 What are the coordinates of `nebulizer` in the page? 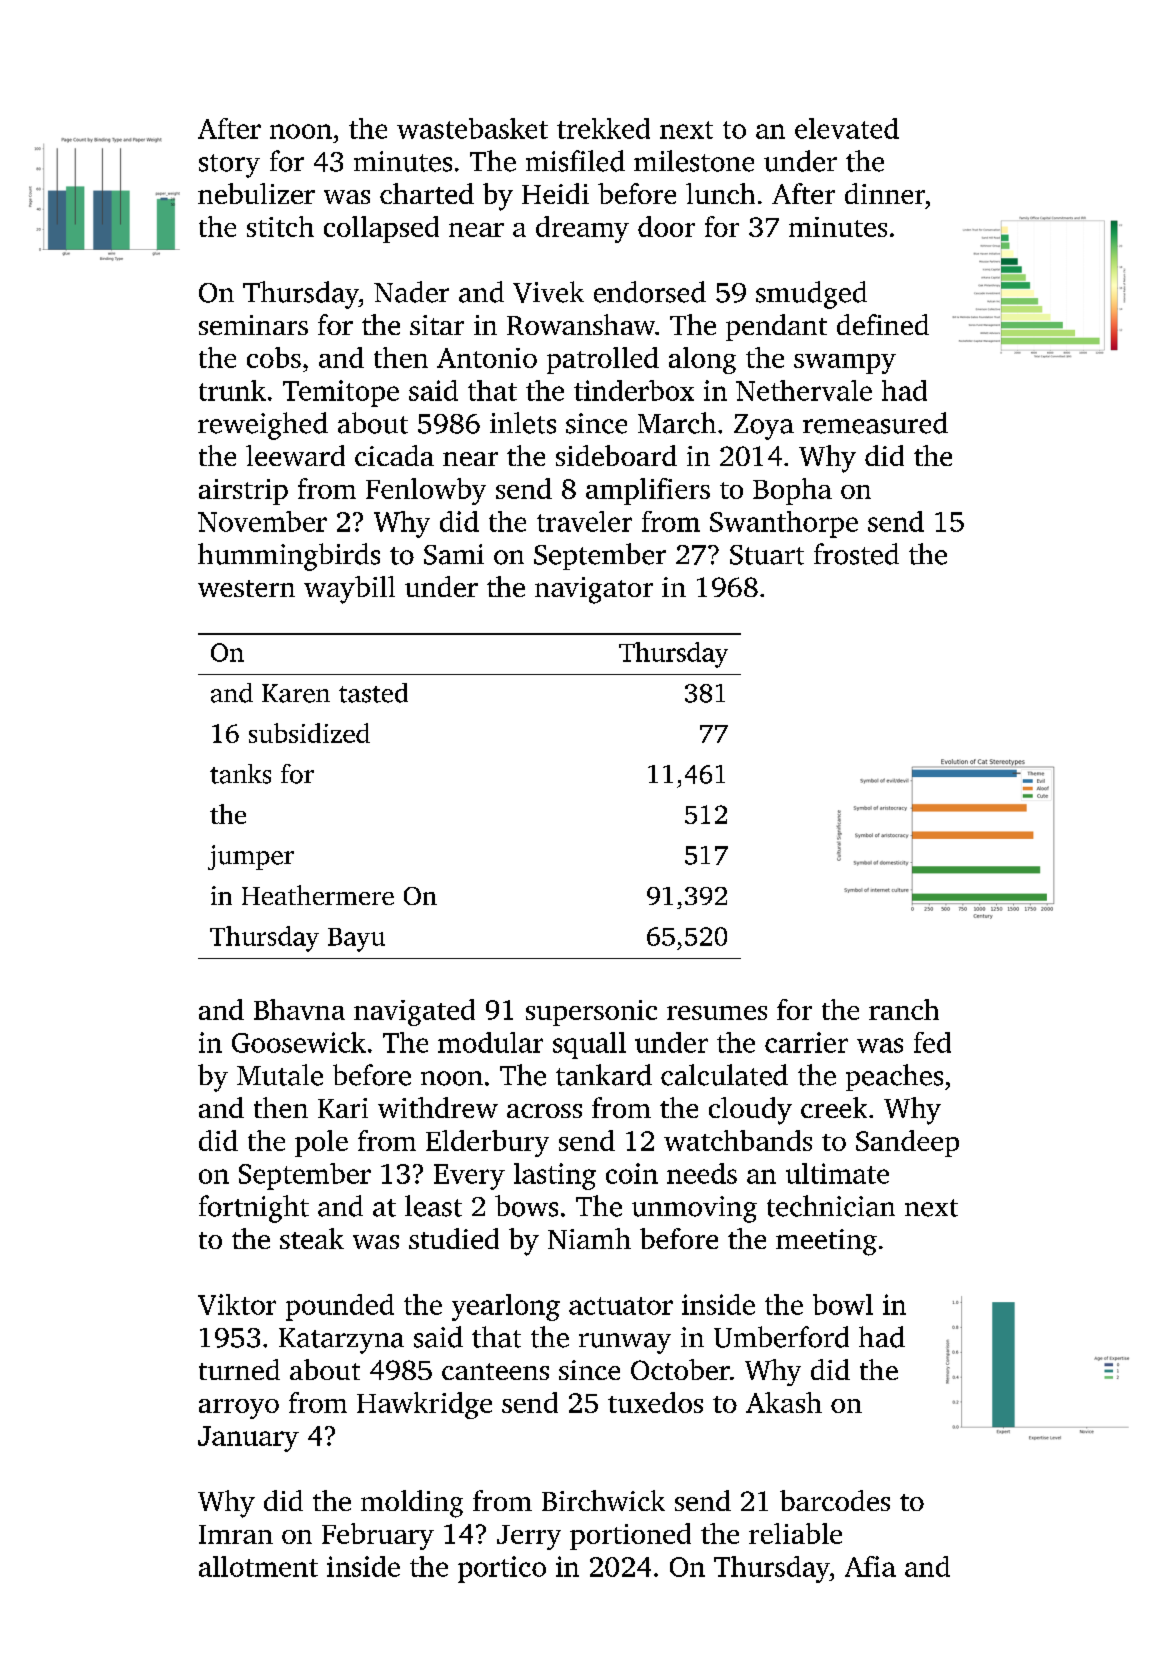 It's located at (256, 193).
